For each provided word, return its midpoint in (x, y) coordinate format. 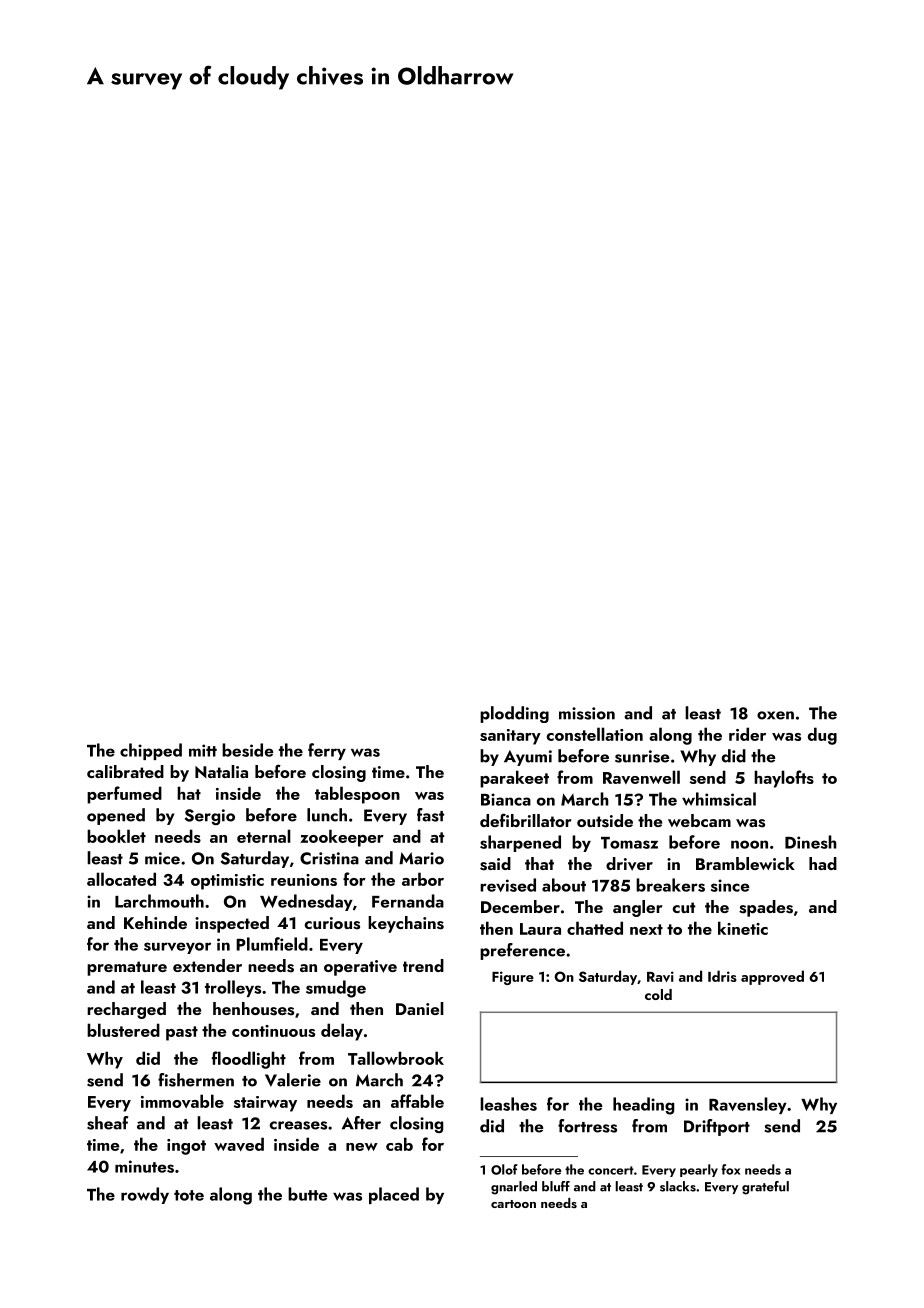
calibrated (125, 771)
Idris (722, 976)
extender (207, 965)
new (362, 1147)
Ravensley (748, 1105)
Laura (540, 929)
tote (189, 1195)
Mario (421, 858)
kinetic (743, 928)
